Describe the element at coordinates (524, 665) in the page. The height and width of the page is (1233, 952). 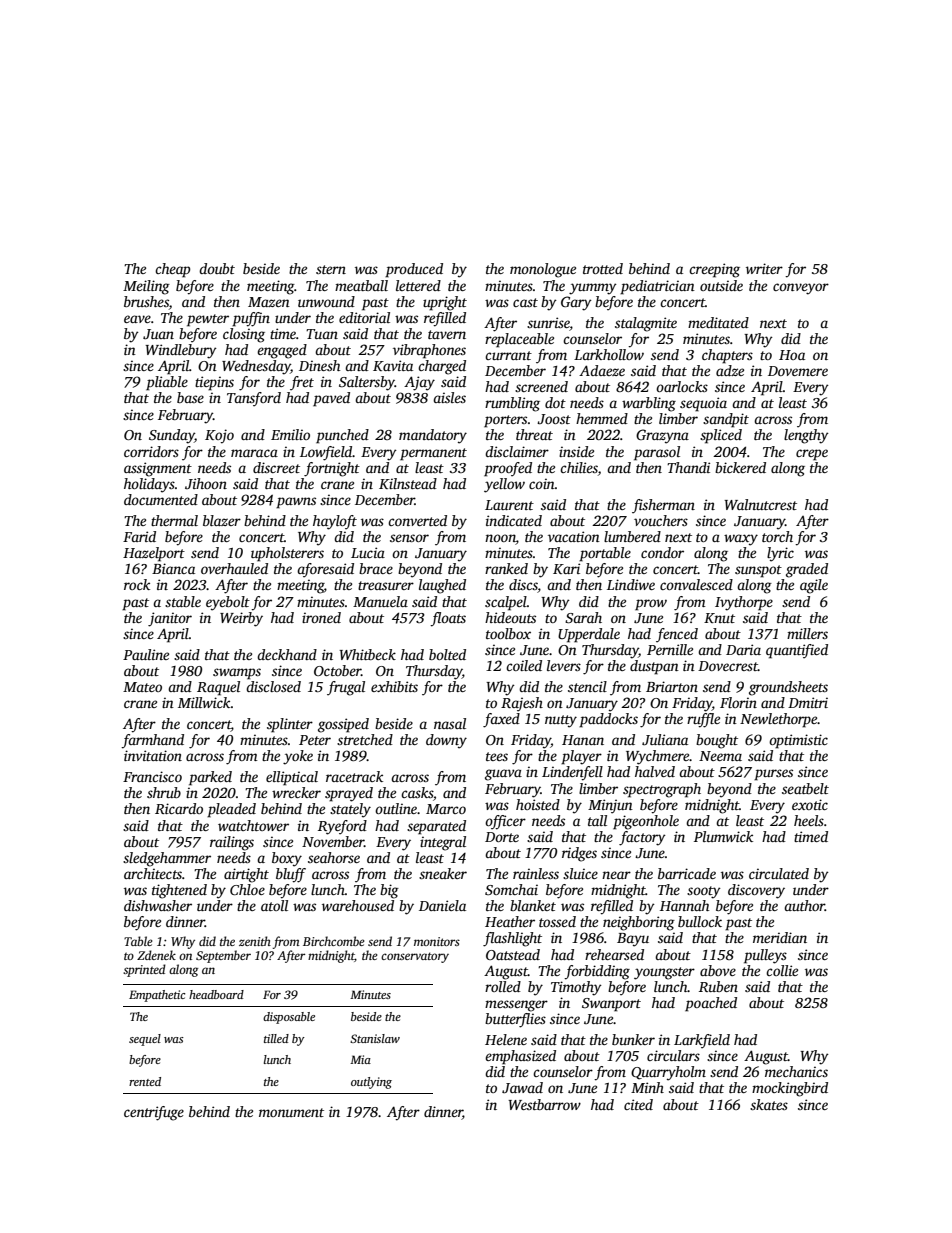
I see `coiled` at that location.
